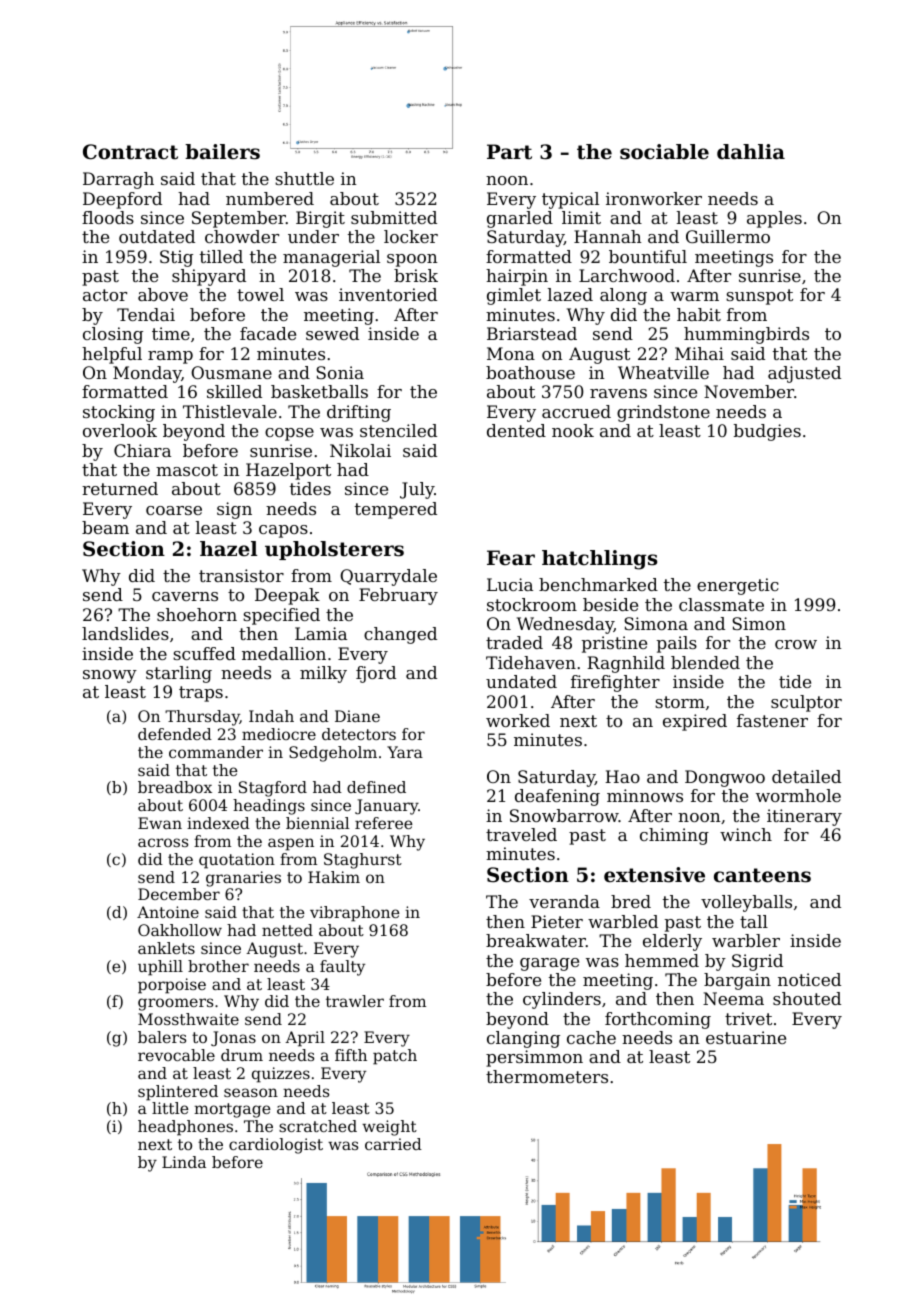 The width and height of the screenshot is (924, 1314). What do you see at coordinates (520, 219) in the screenshot?
I see `gnarled` at bounding box center [520, 219].
